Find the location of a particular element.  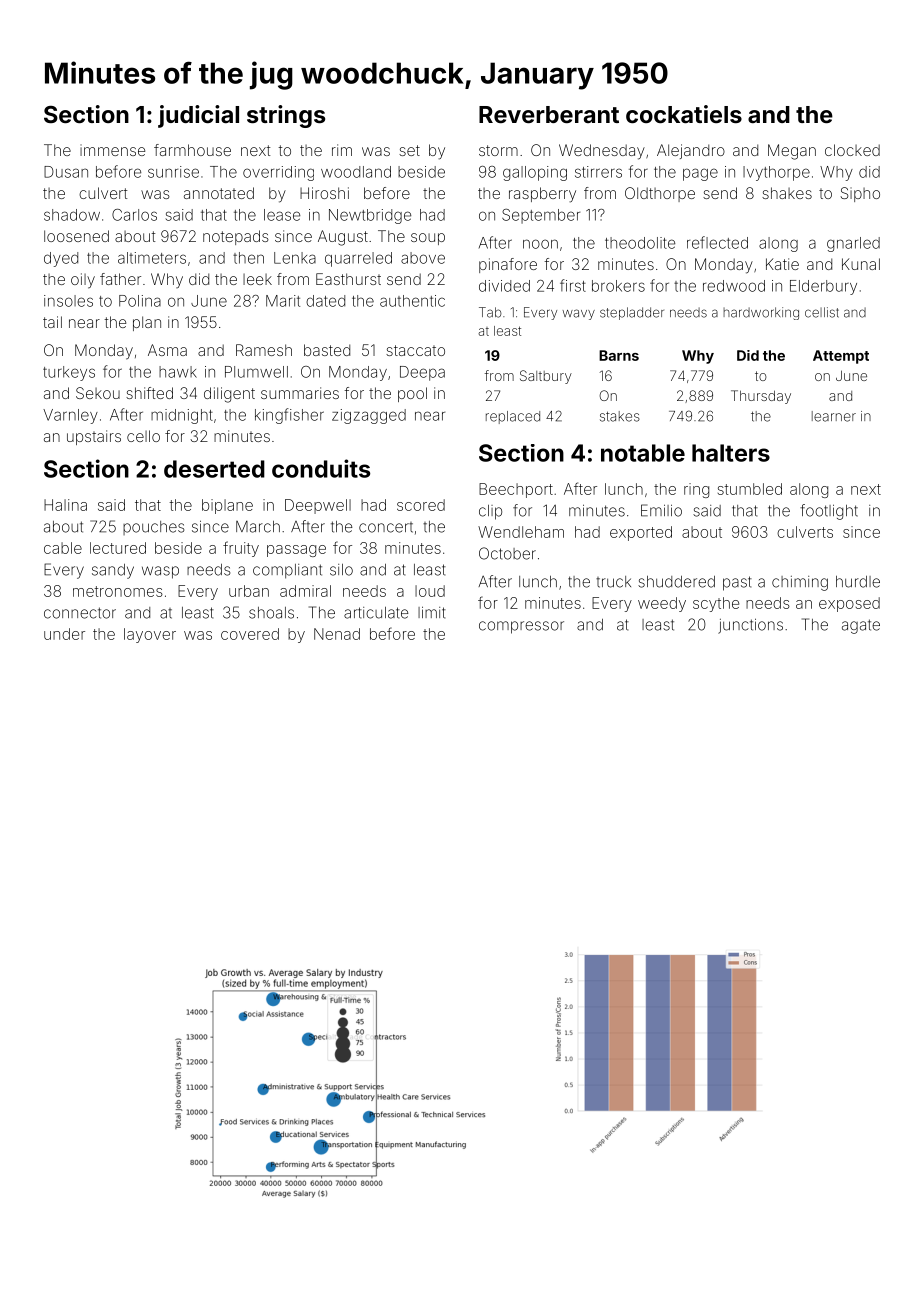

conduits is located at coordinates (321, 468).
